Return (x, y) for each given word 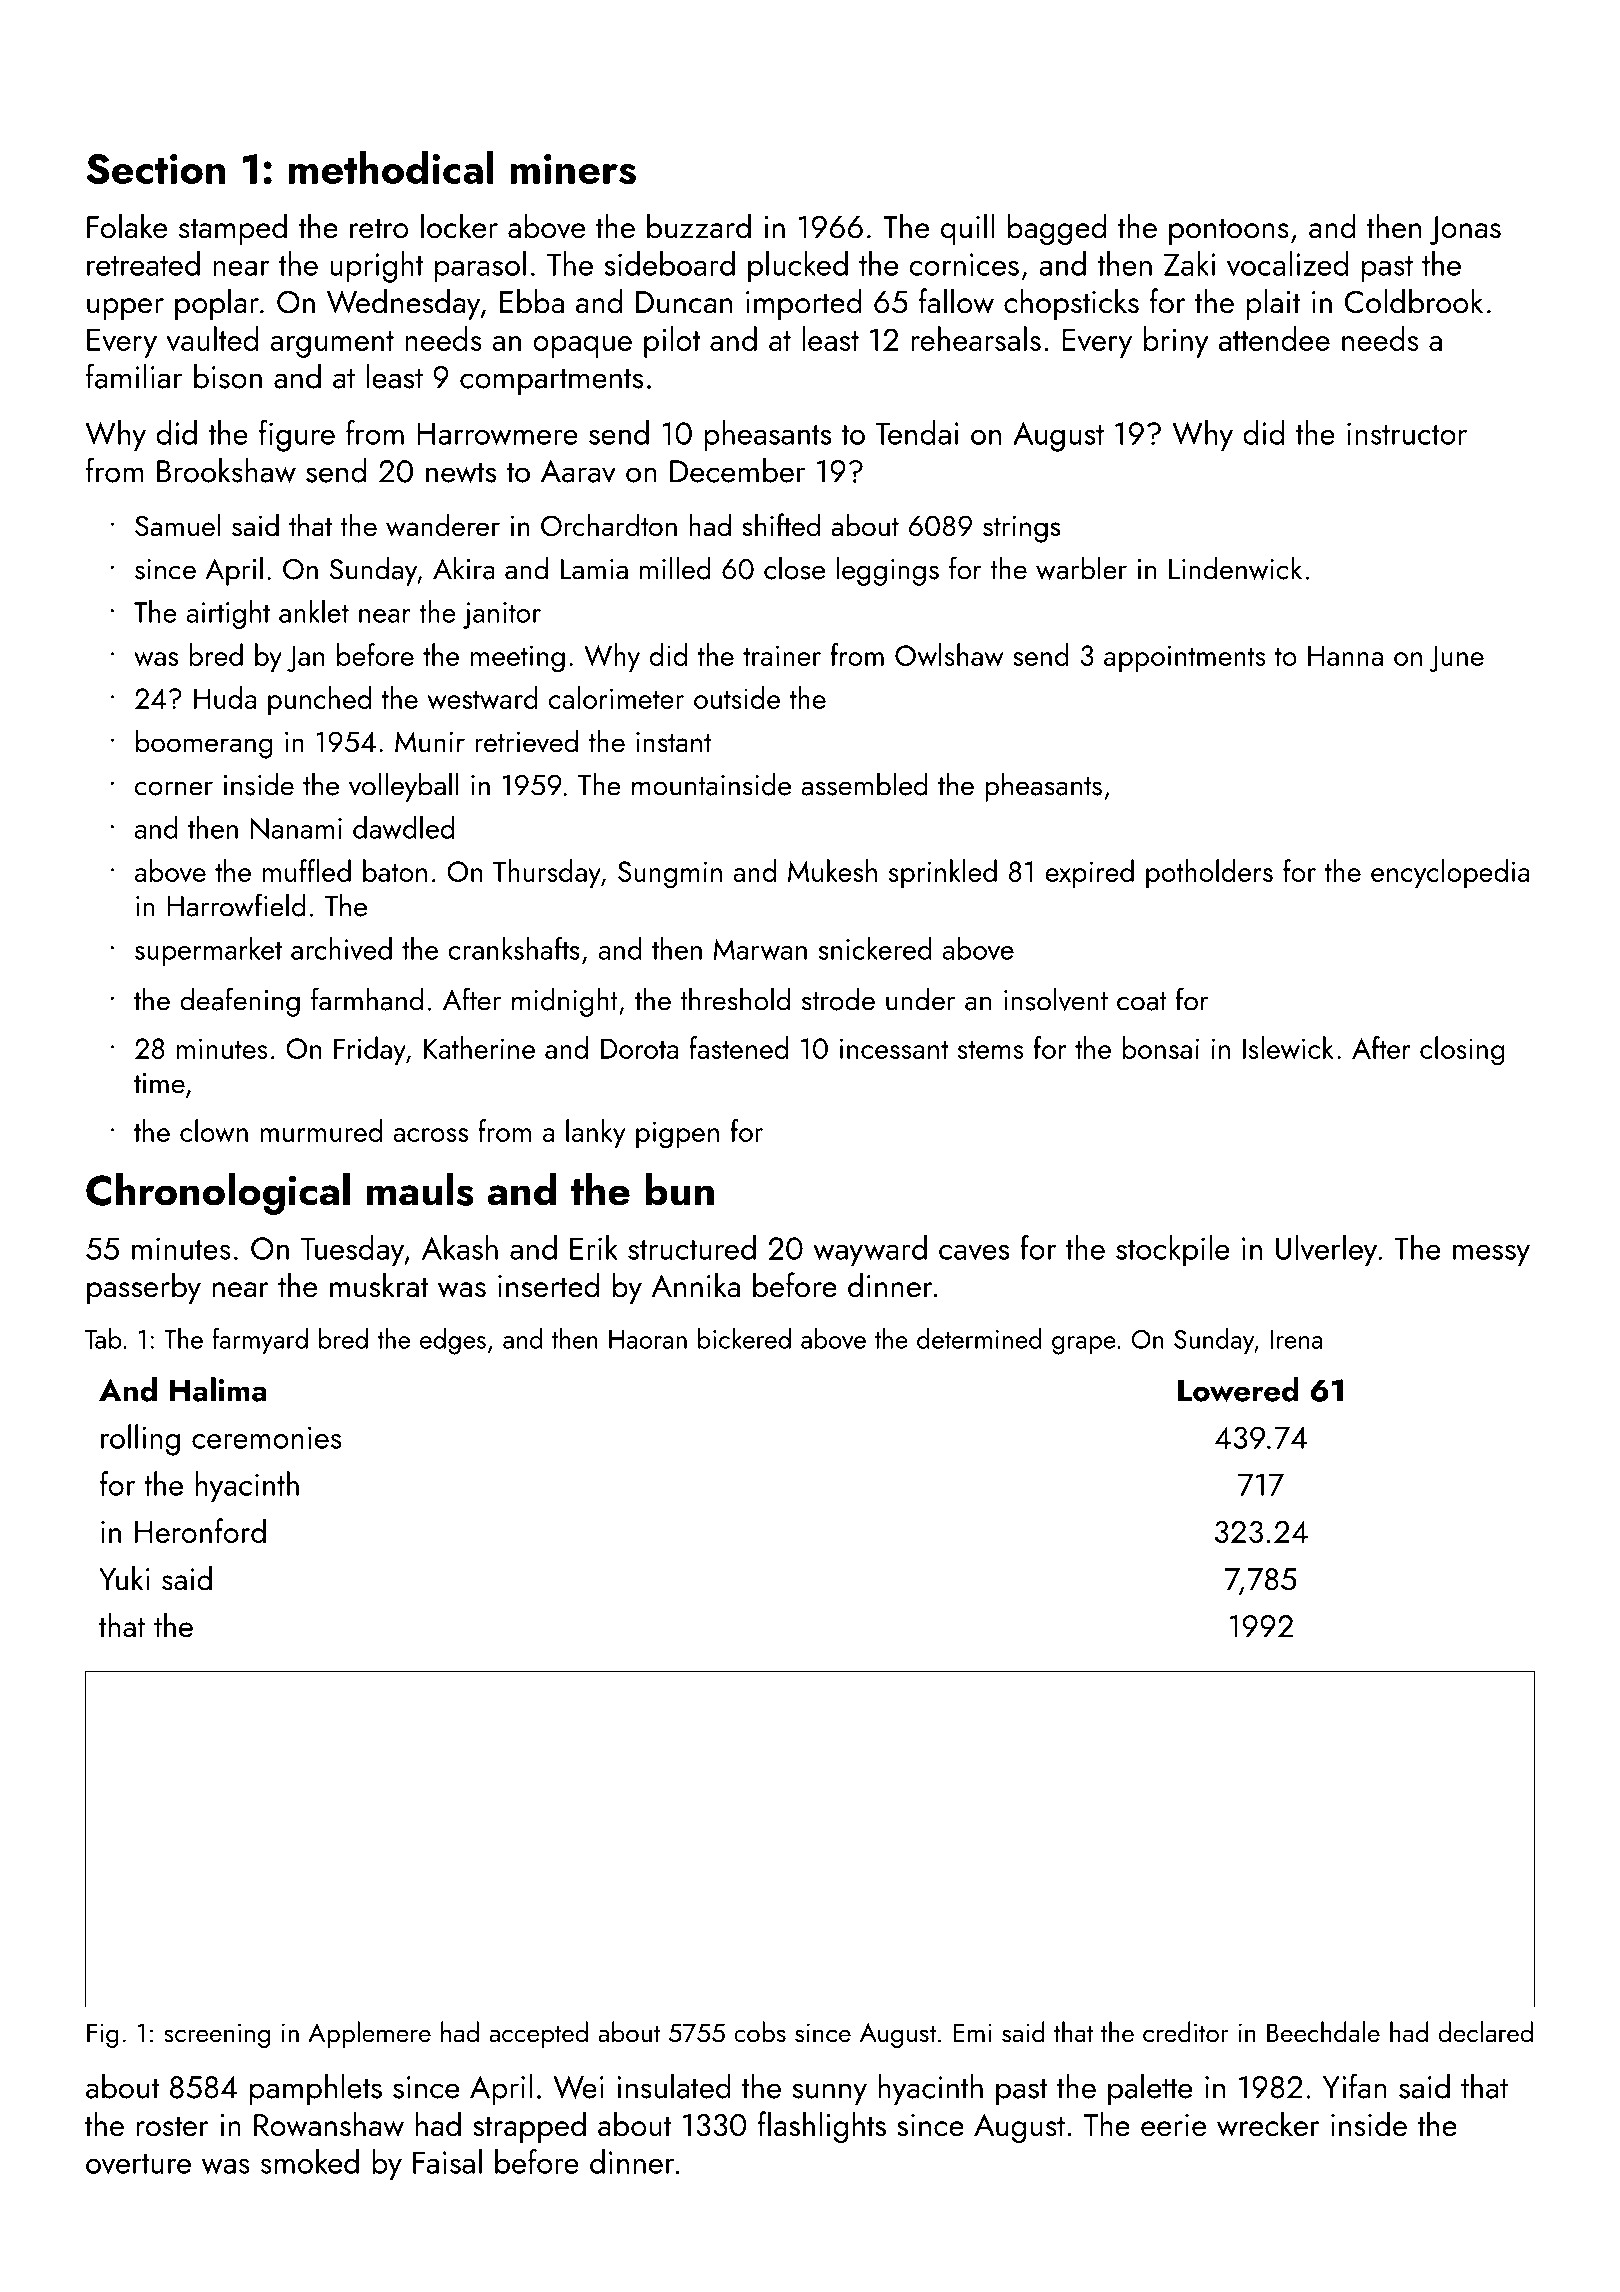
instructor (1407, 433)
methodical (391, 167)
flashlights (822, 2127)
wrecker (1268, 2124)
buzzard (699, 226)
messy (1491, 1256)
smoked (310, 2161)
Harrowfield (236, 905)
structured (692, 1247)
